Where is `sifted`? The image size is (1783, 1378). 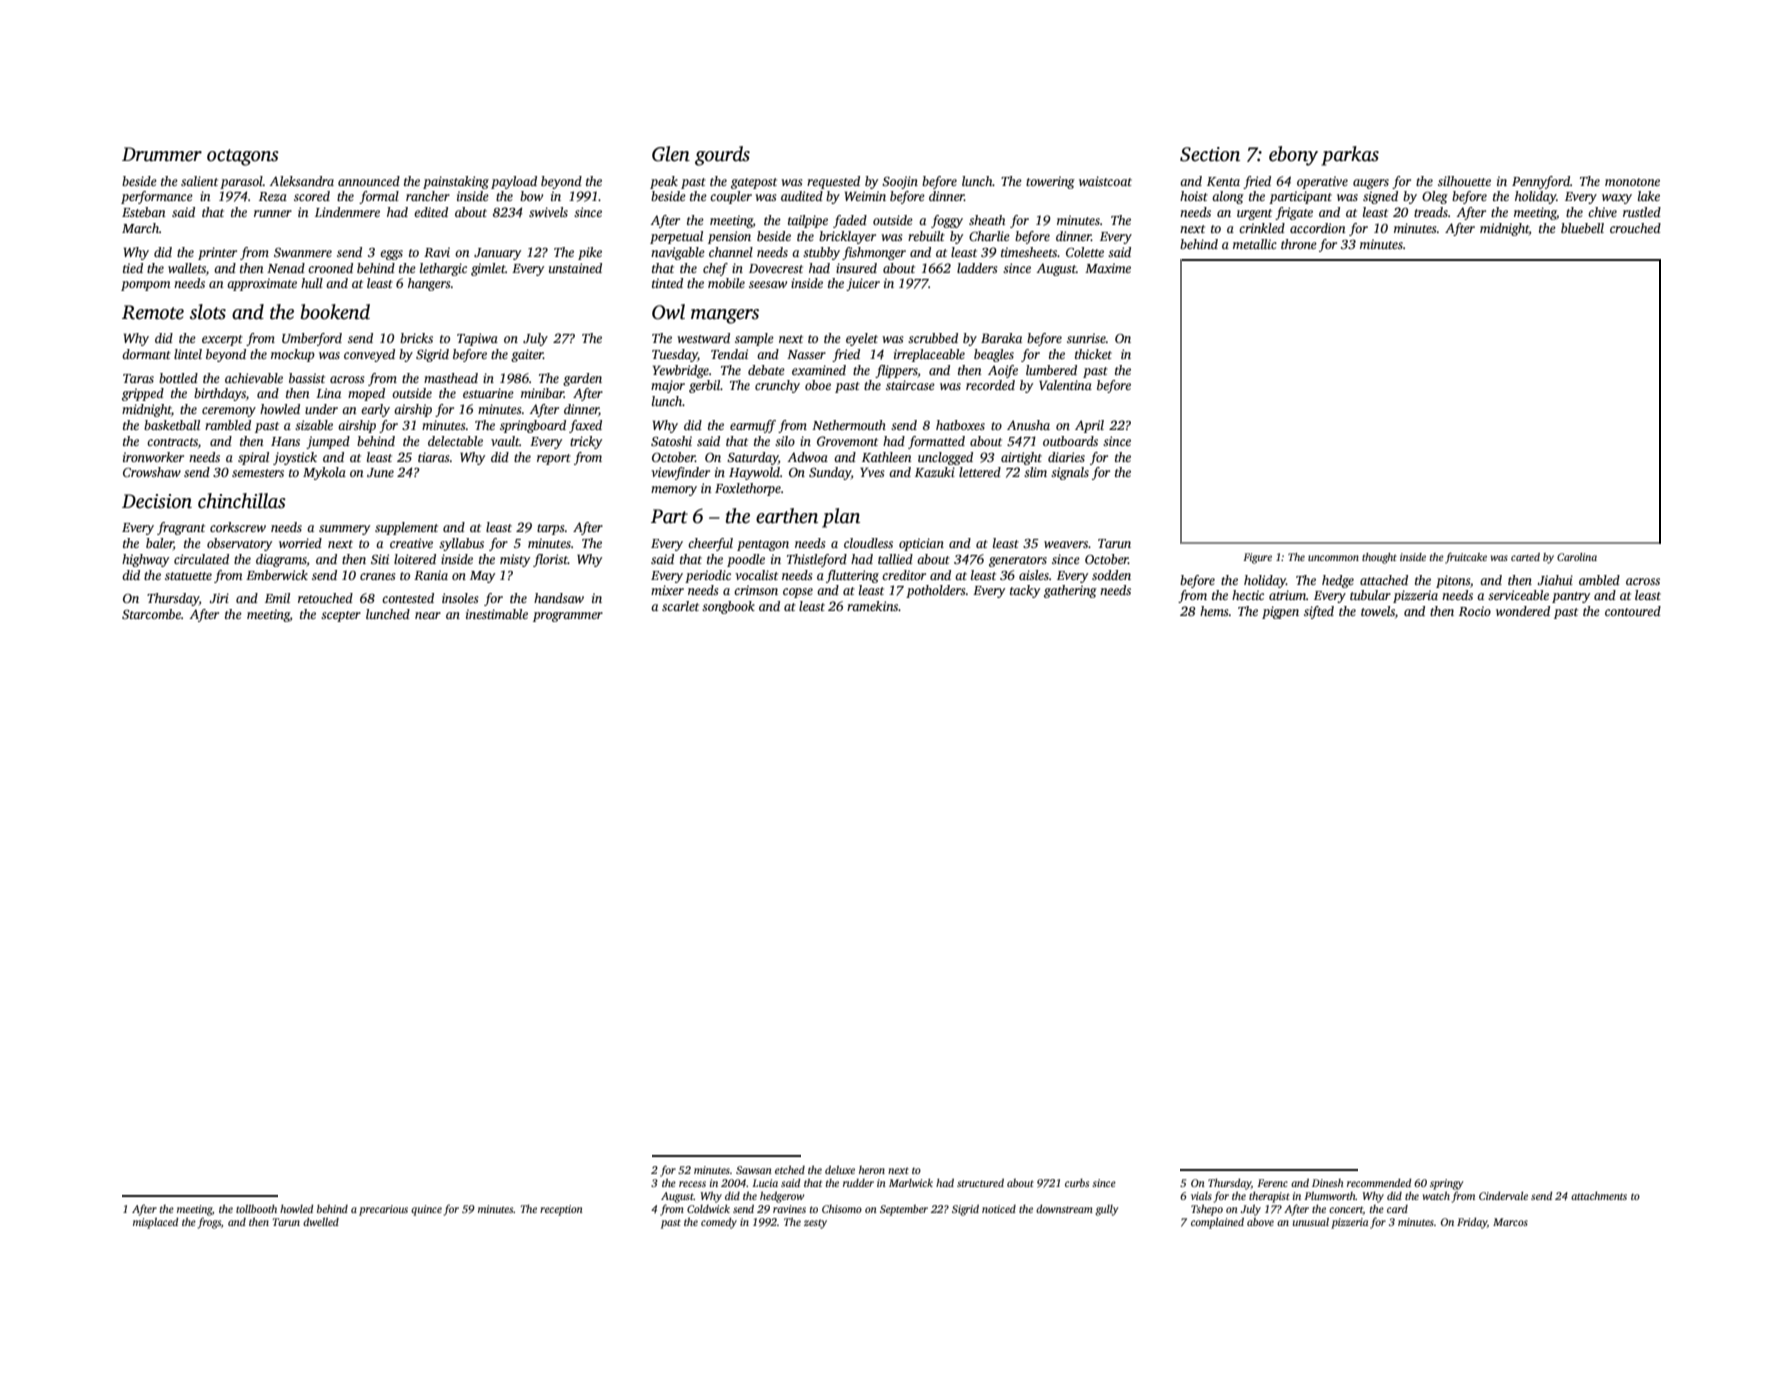
sifted is located at coordinates (1319, 612).
